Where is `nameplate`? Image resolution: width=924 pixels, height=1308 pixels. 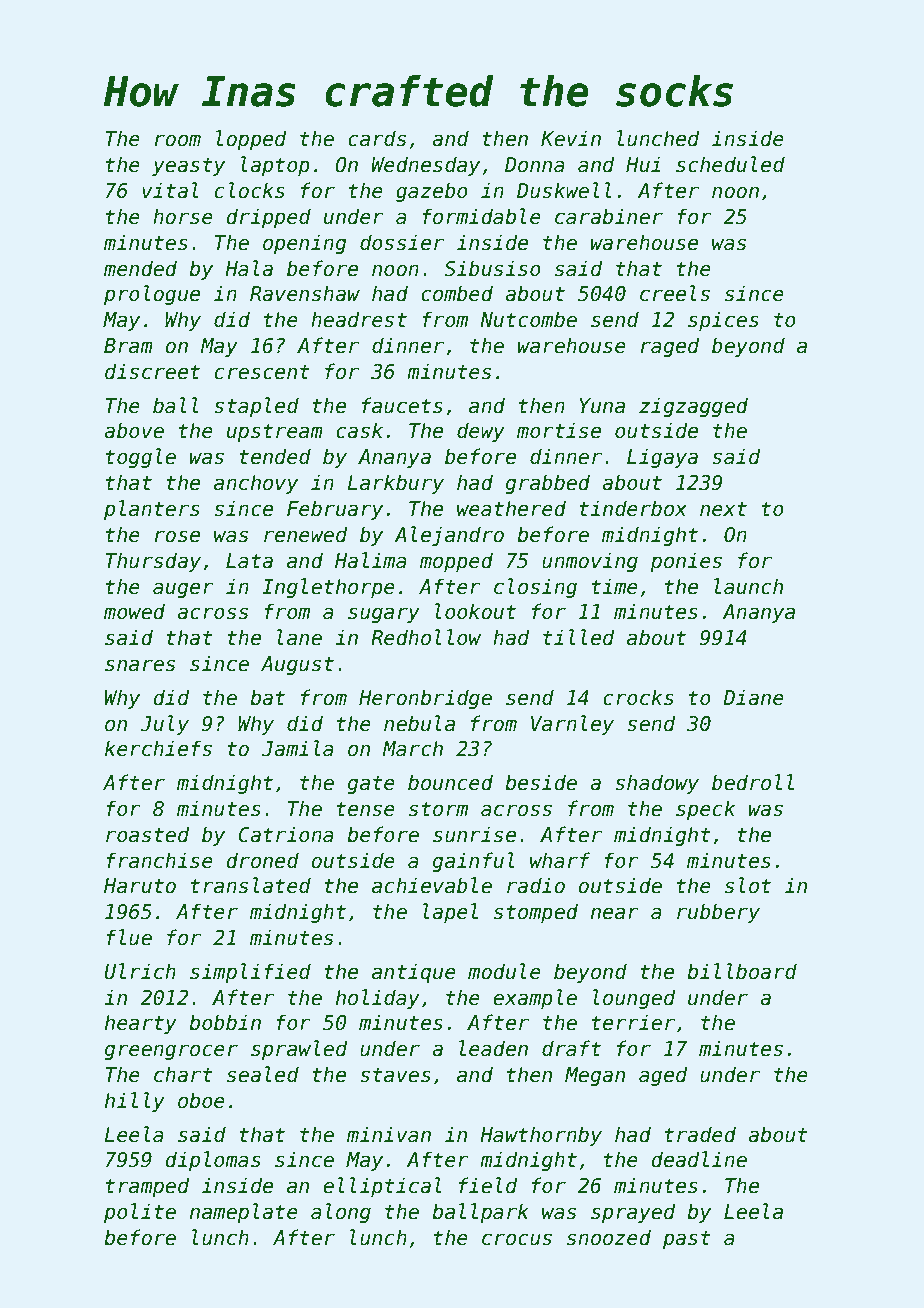
nameplate is located at coordinates (244, 1213).
